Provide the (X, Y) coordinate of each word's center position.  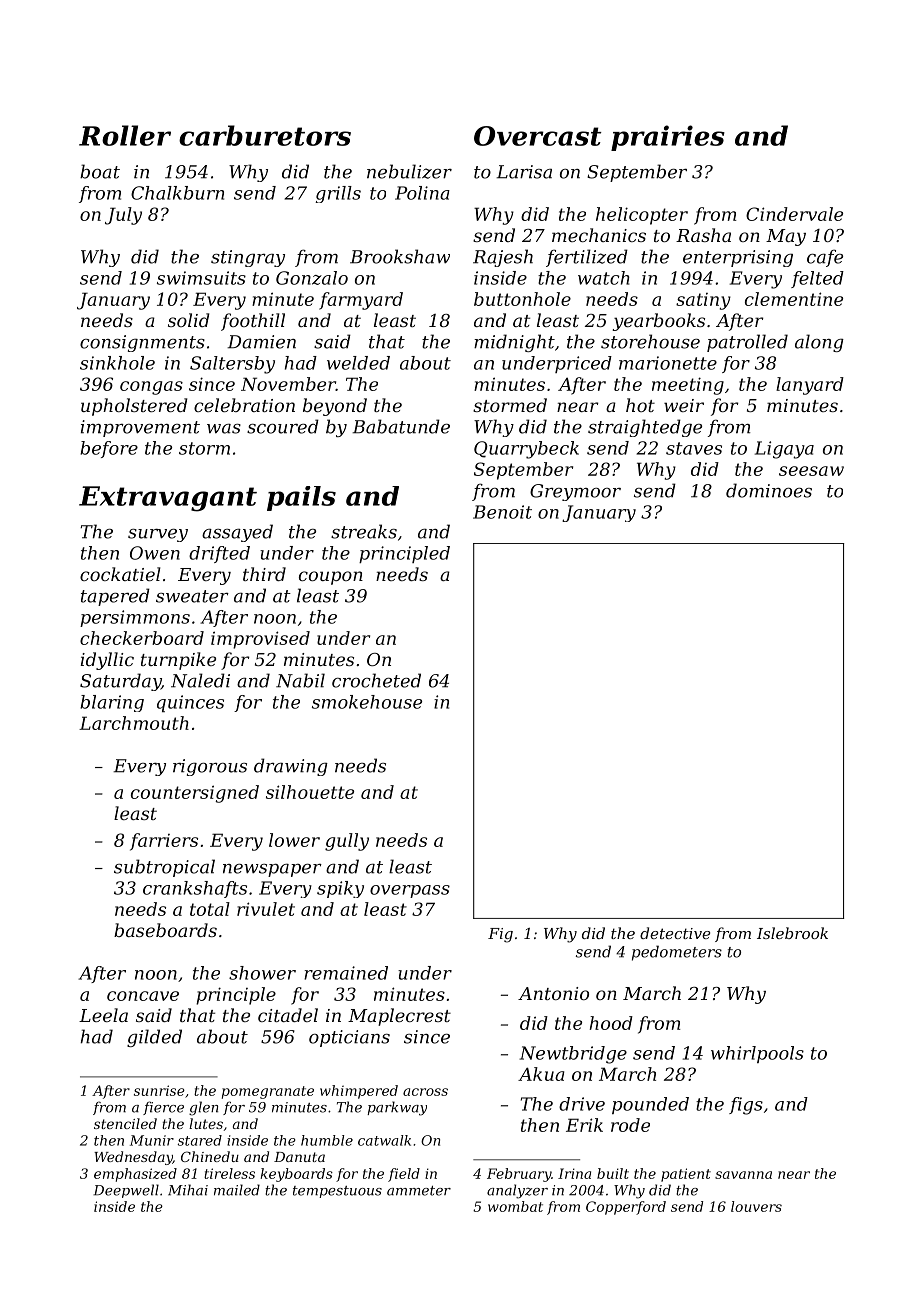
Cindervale (794, 214)
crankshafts (195, 889)
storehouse (650, 341)
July (123, 216)
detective (675, 933)
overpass (410, 891)
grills (338, 194)
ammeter (419, 1191)
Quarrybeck (526, 450)
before (109, 449)
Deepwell (126, 1191)
